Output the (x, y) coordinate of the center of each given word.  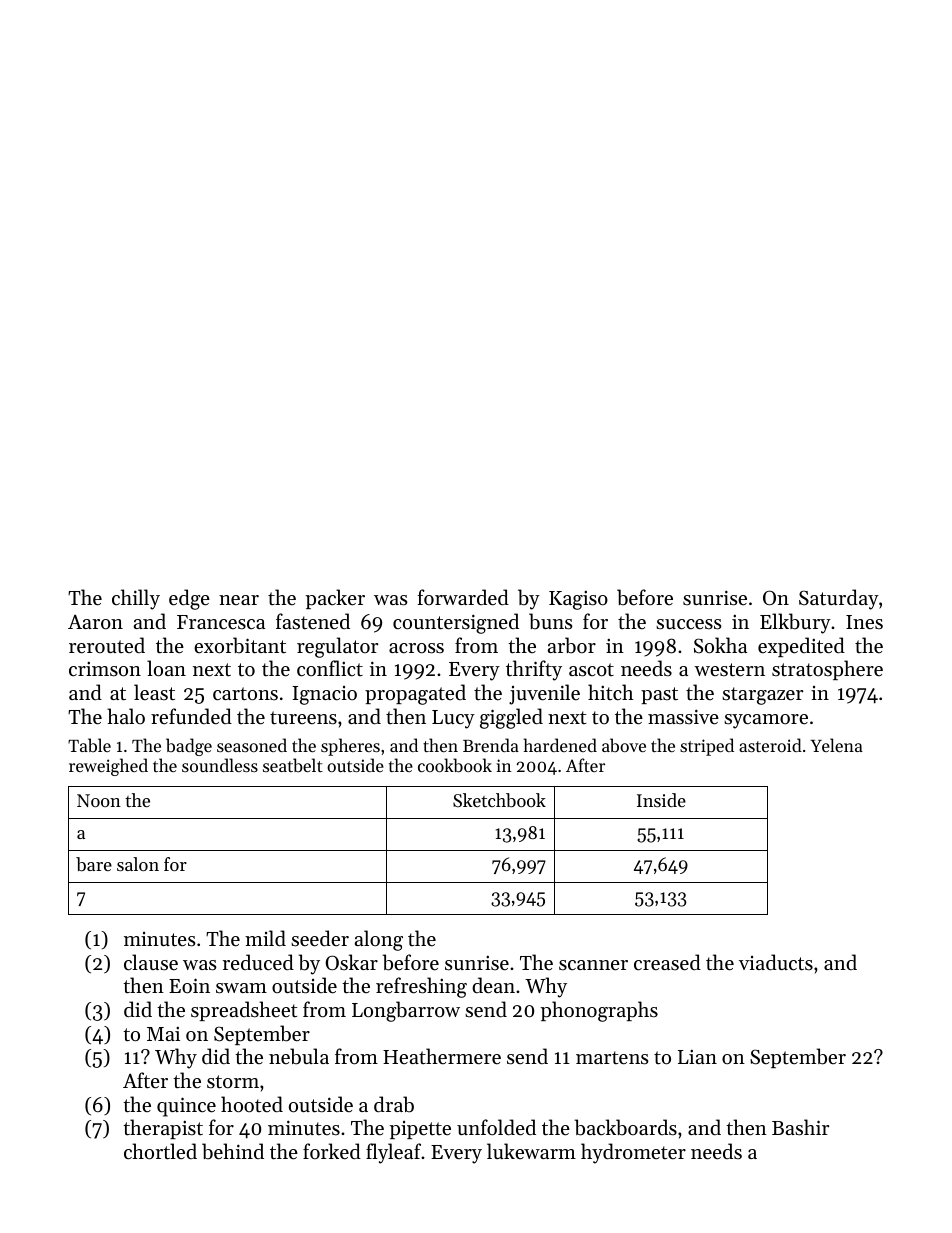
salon (138, 864)
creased (667, 962)
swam (241, 988)
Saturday (839, 599)
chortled (160, 1151)
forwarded (463, 597)
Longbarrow (406, 1011)
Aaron (95, 622)
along (379, 940)
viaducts (776, 962)
